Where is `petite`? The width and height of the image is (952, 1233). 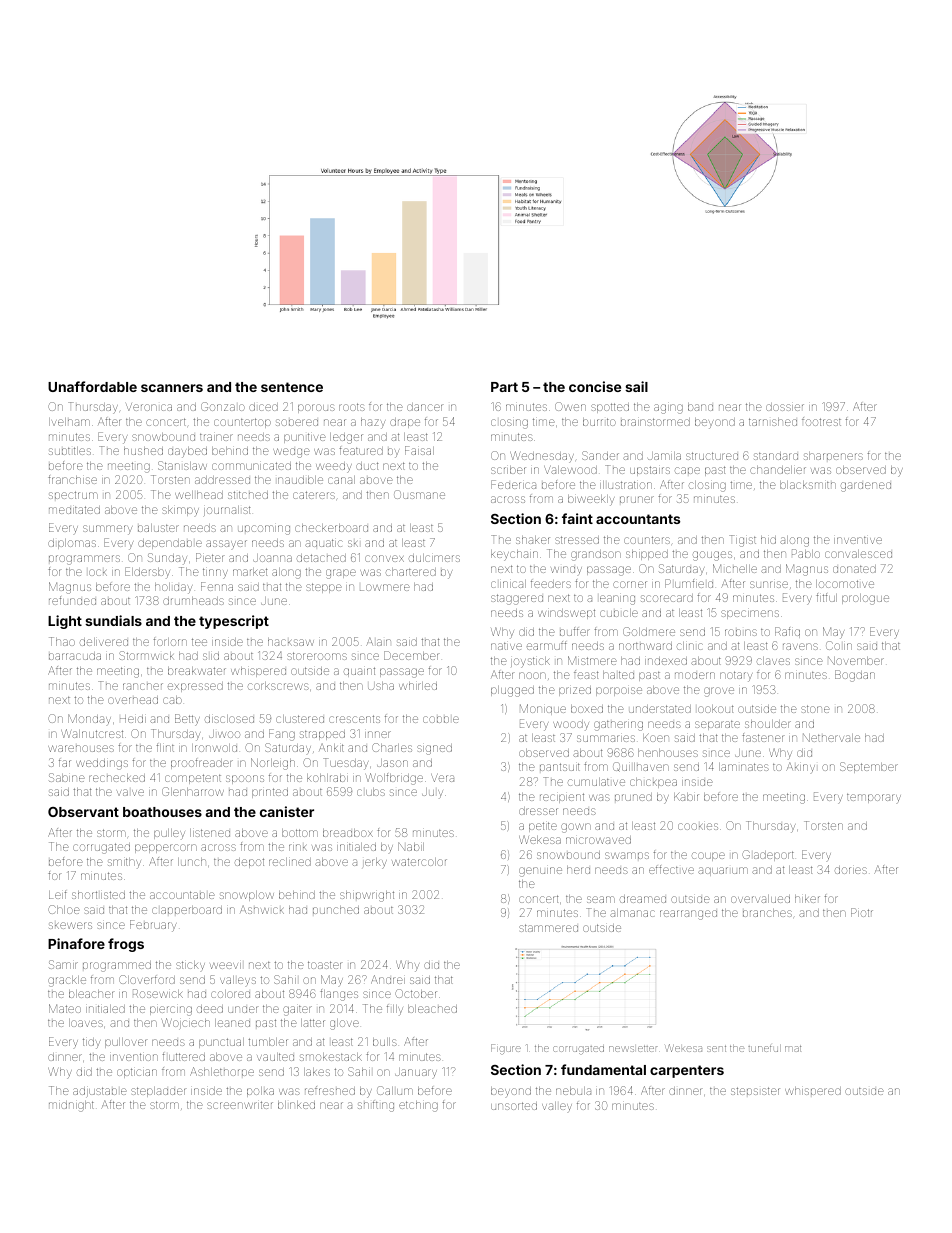
petite is located at coordinates (543, 827).
